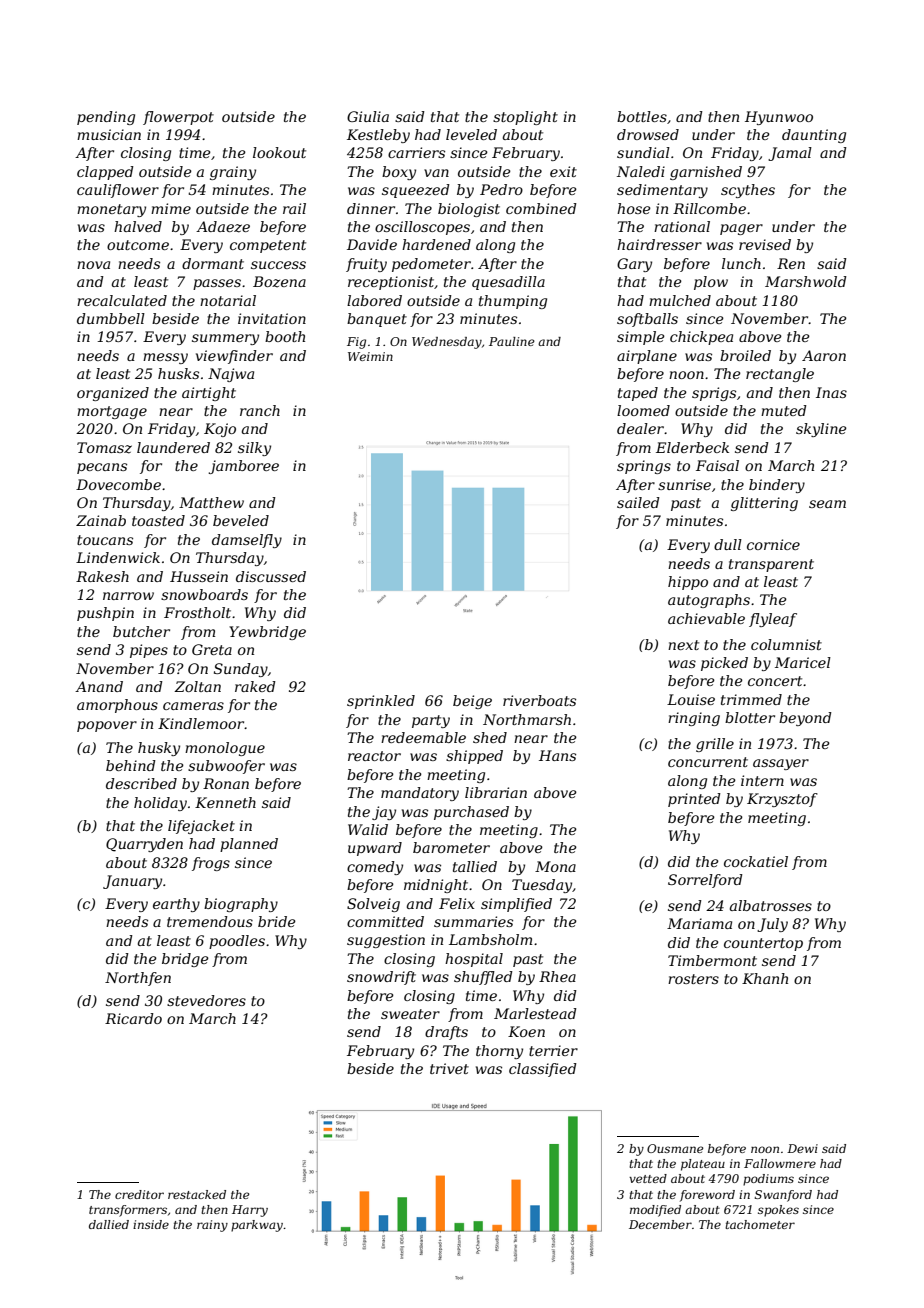  I want to click on boxy, so click(399, 173).
